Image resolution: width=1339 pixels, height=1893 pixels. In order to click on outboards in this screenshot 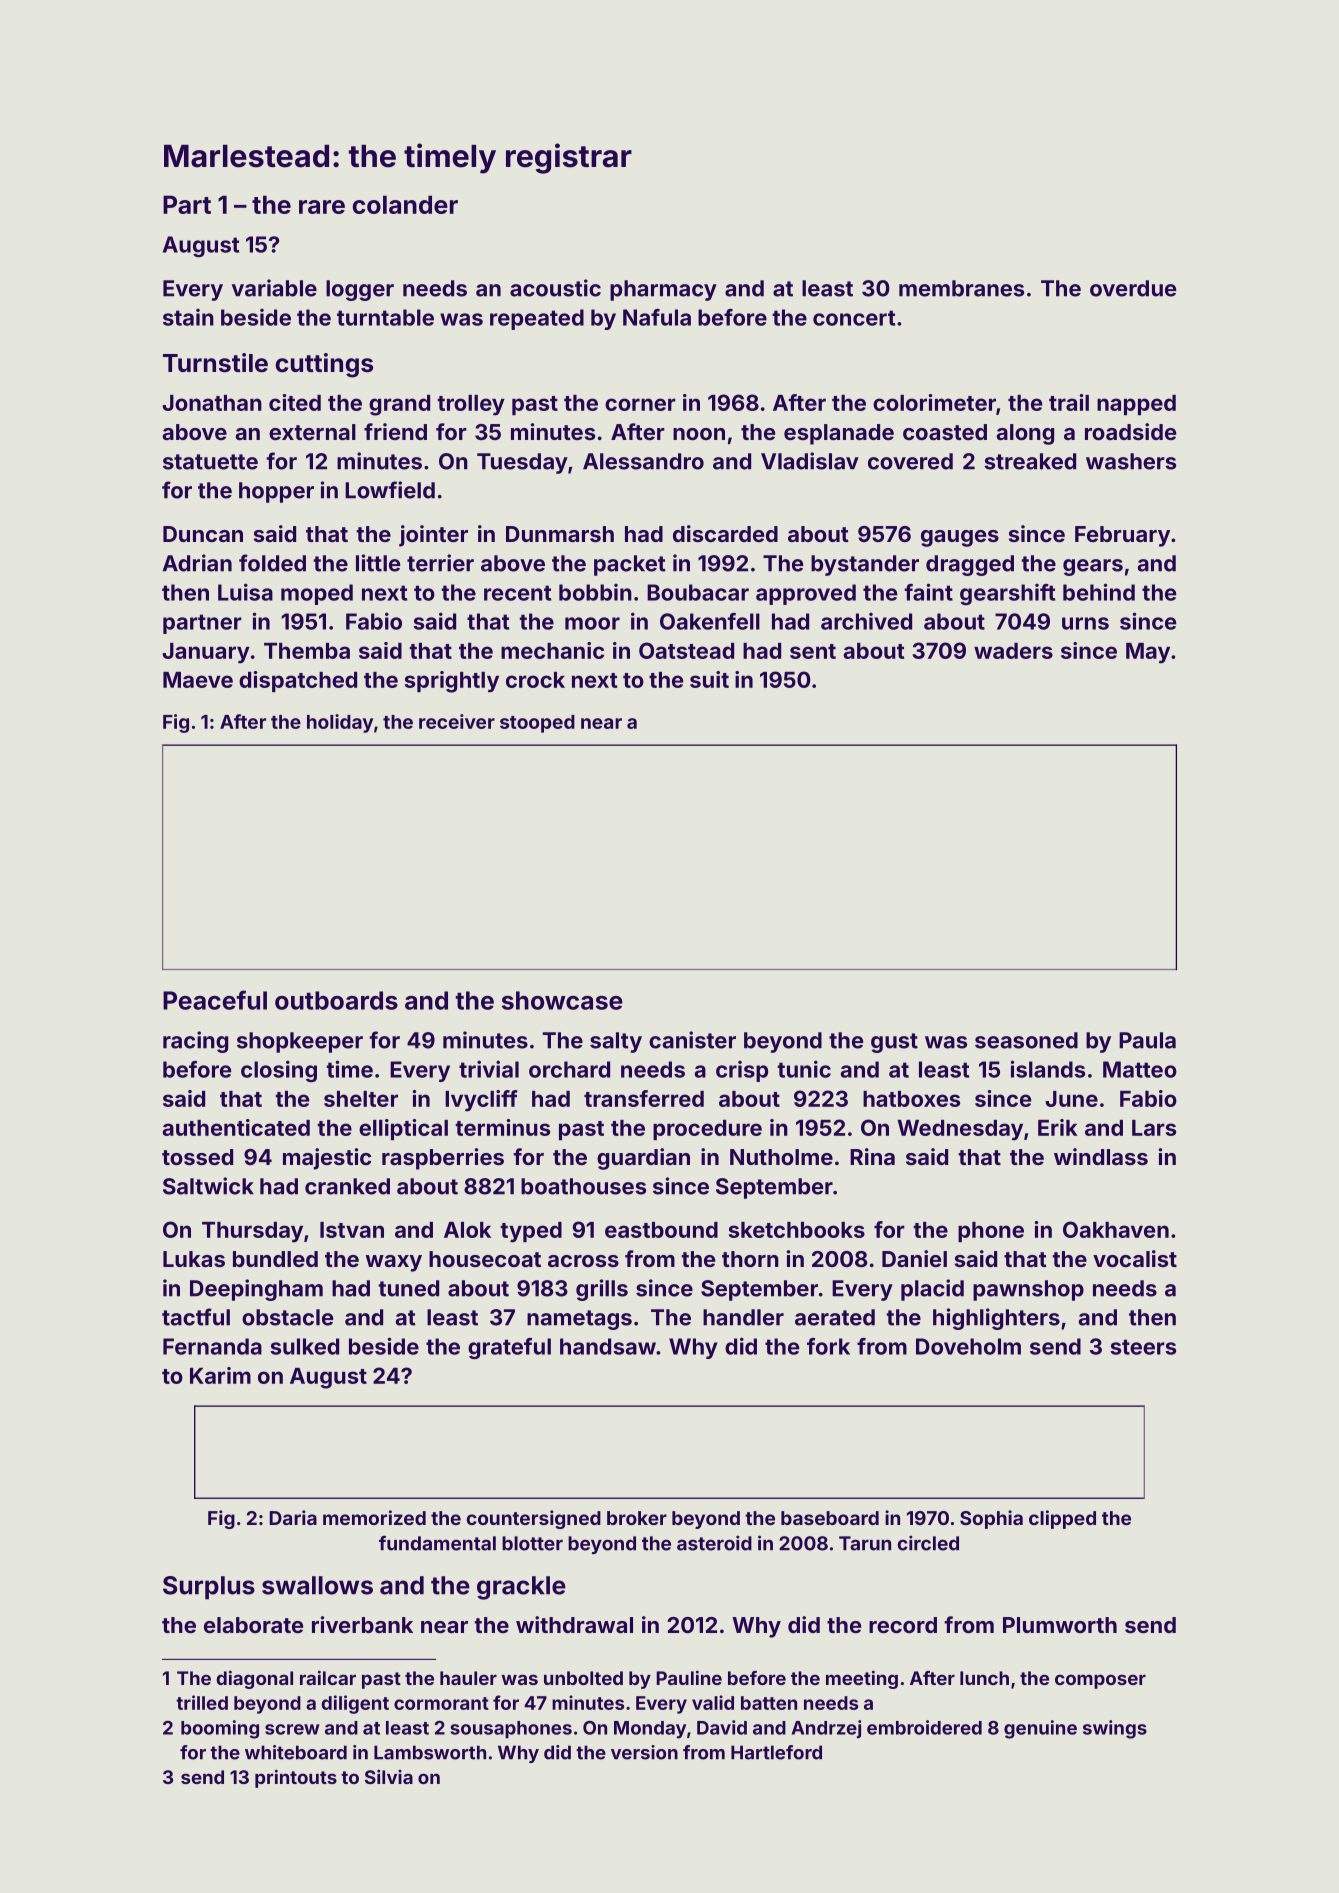, I will do `click(336, 1000)`.
